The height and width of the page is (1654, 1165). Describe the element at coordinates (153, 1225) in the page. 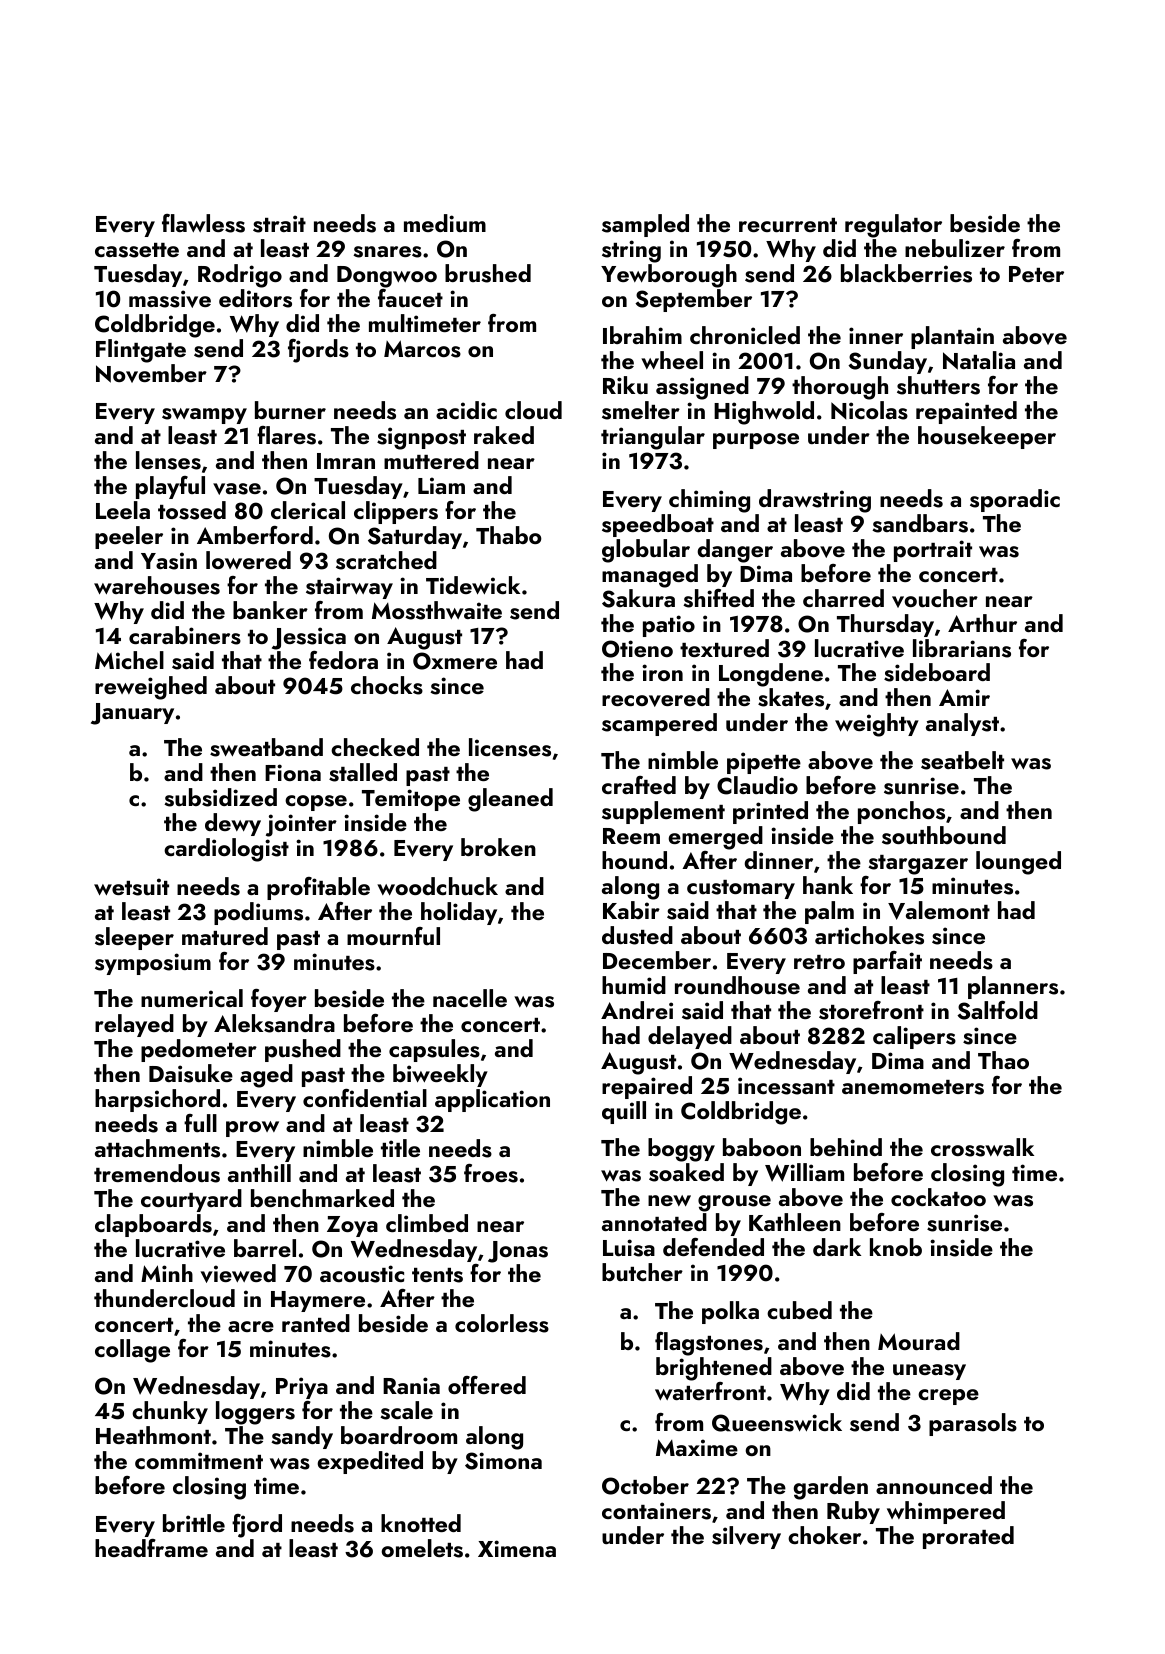

I see `clapboards` at that location.
